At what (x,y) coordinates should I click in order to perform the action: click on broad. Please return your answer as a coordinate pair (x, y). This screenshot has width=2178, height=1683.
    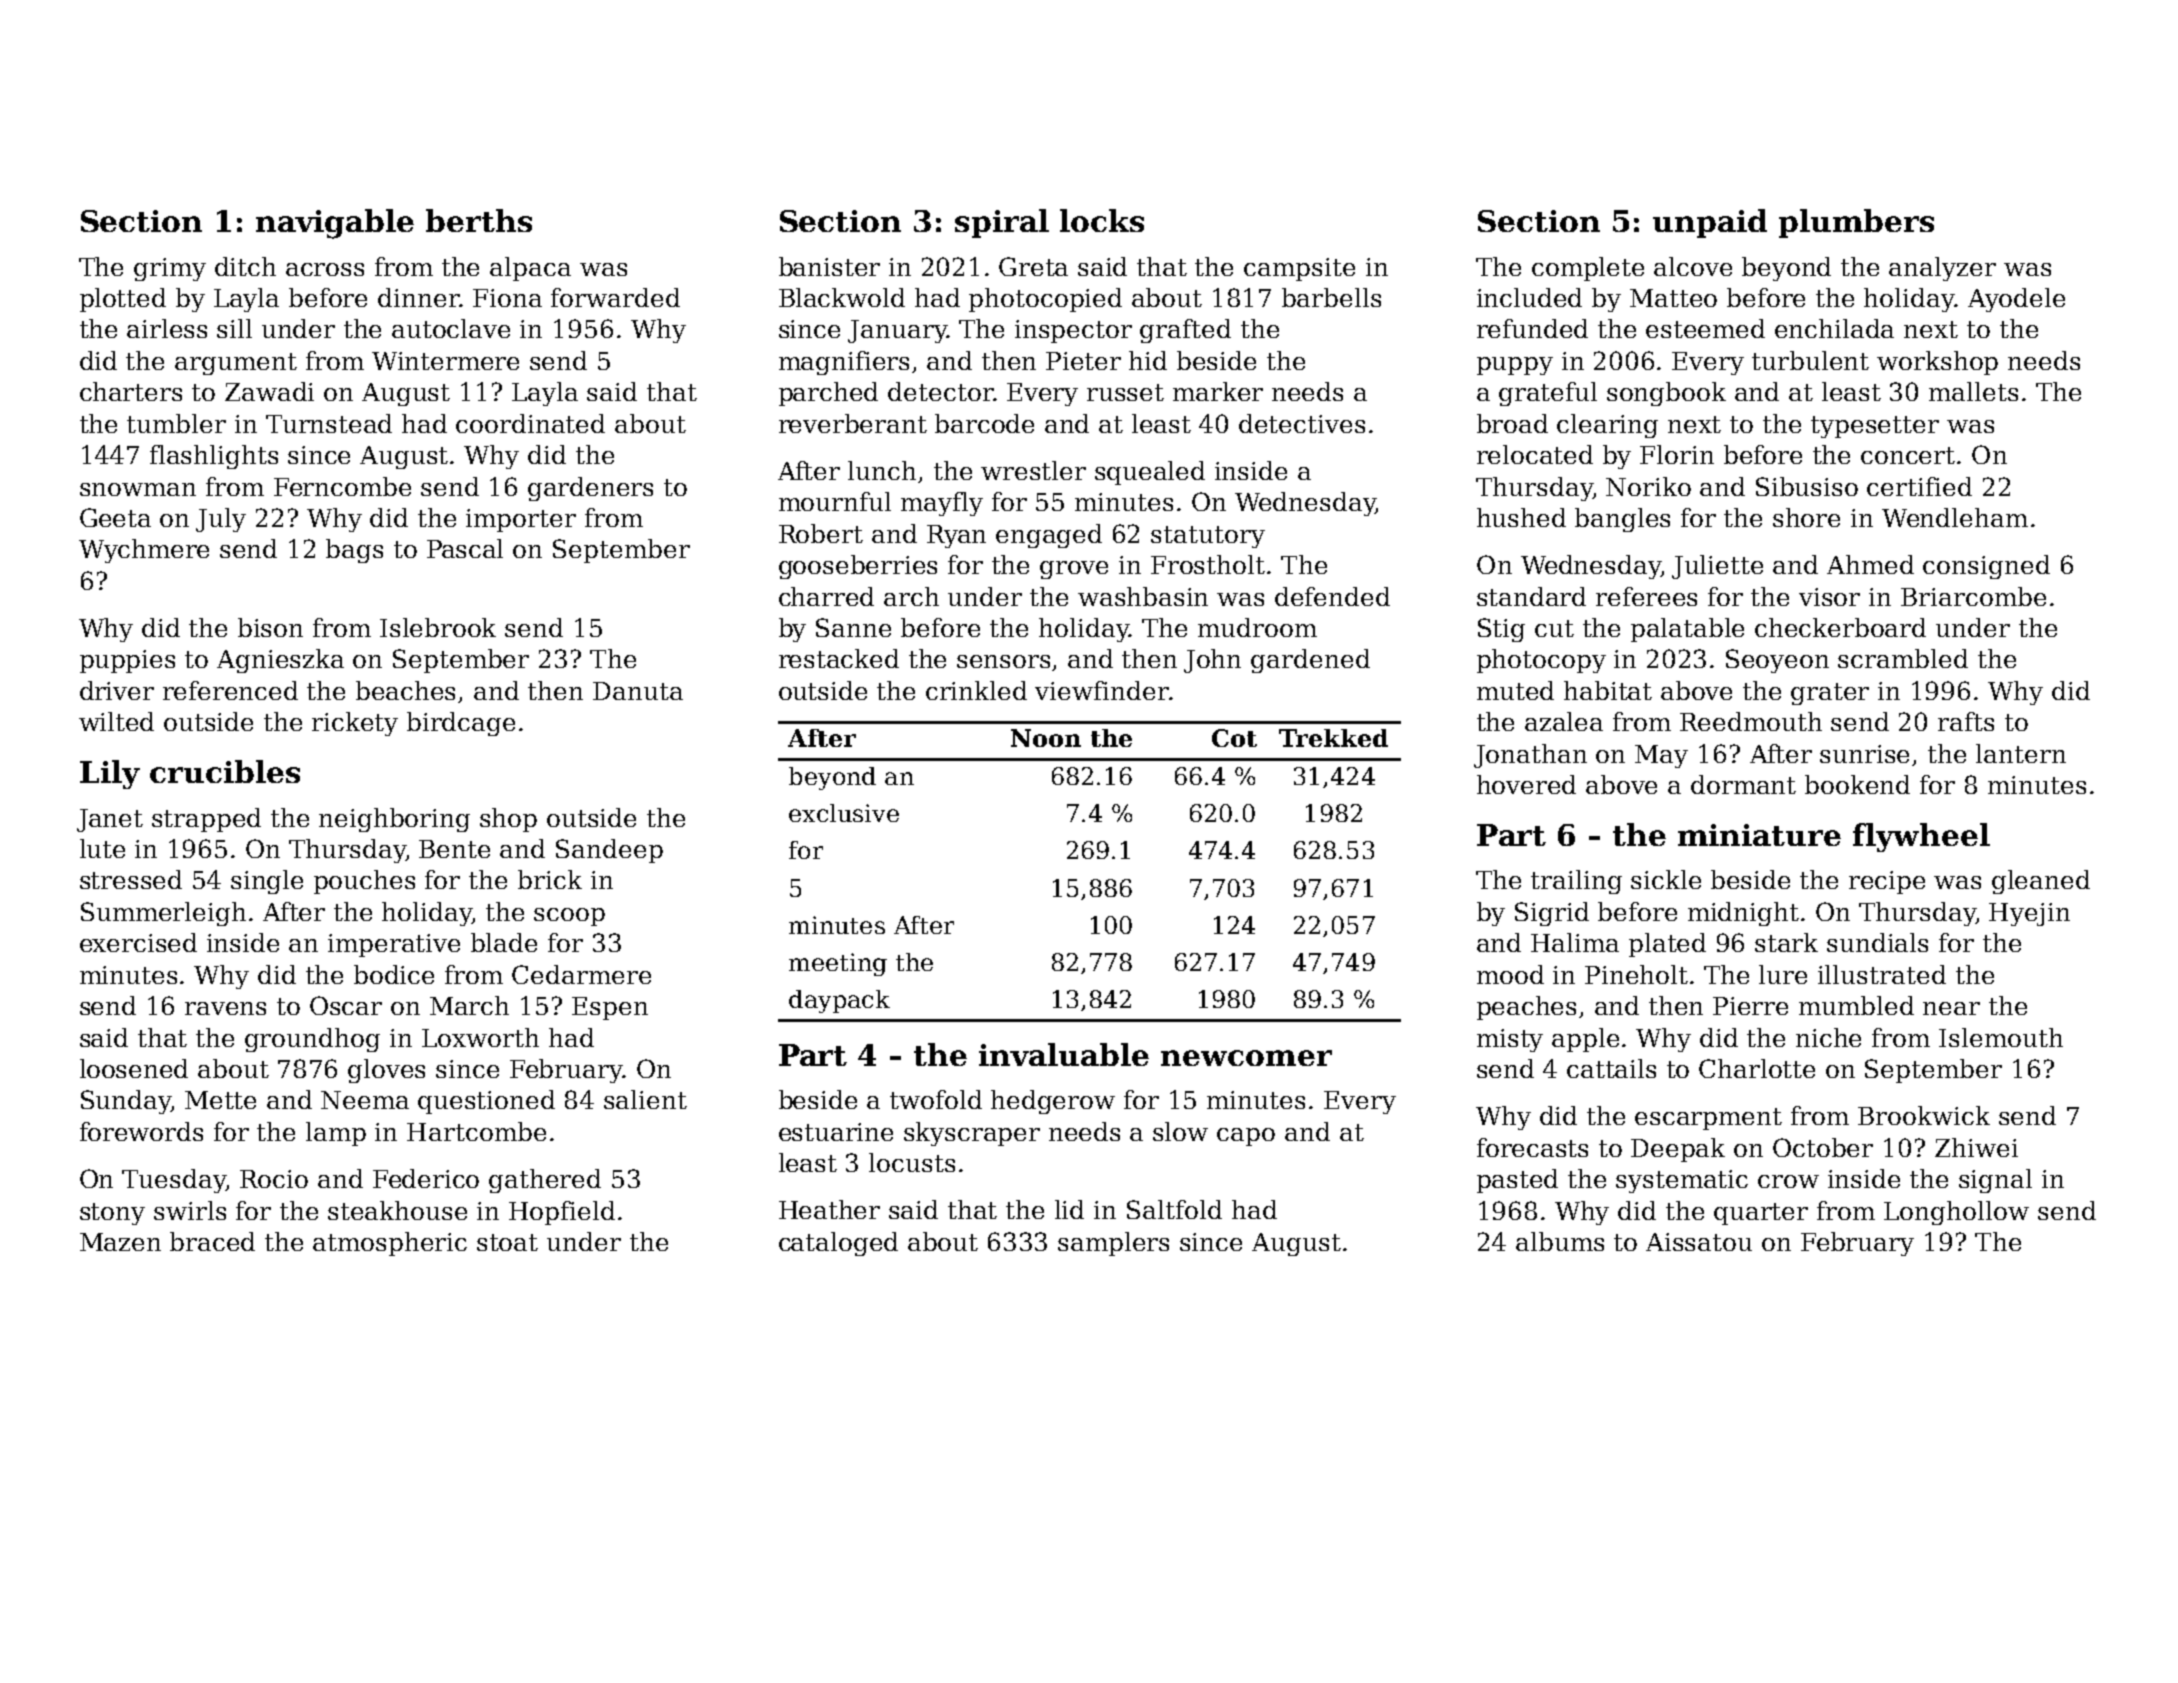
    Looking at the image, I should click on (1512, 423).
